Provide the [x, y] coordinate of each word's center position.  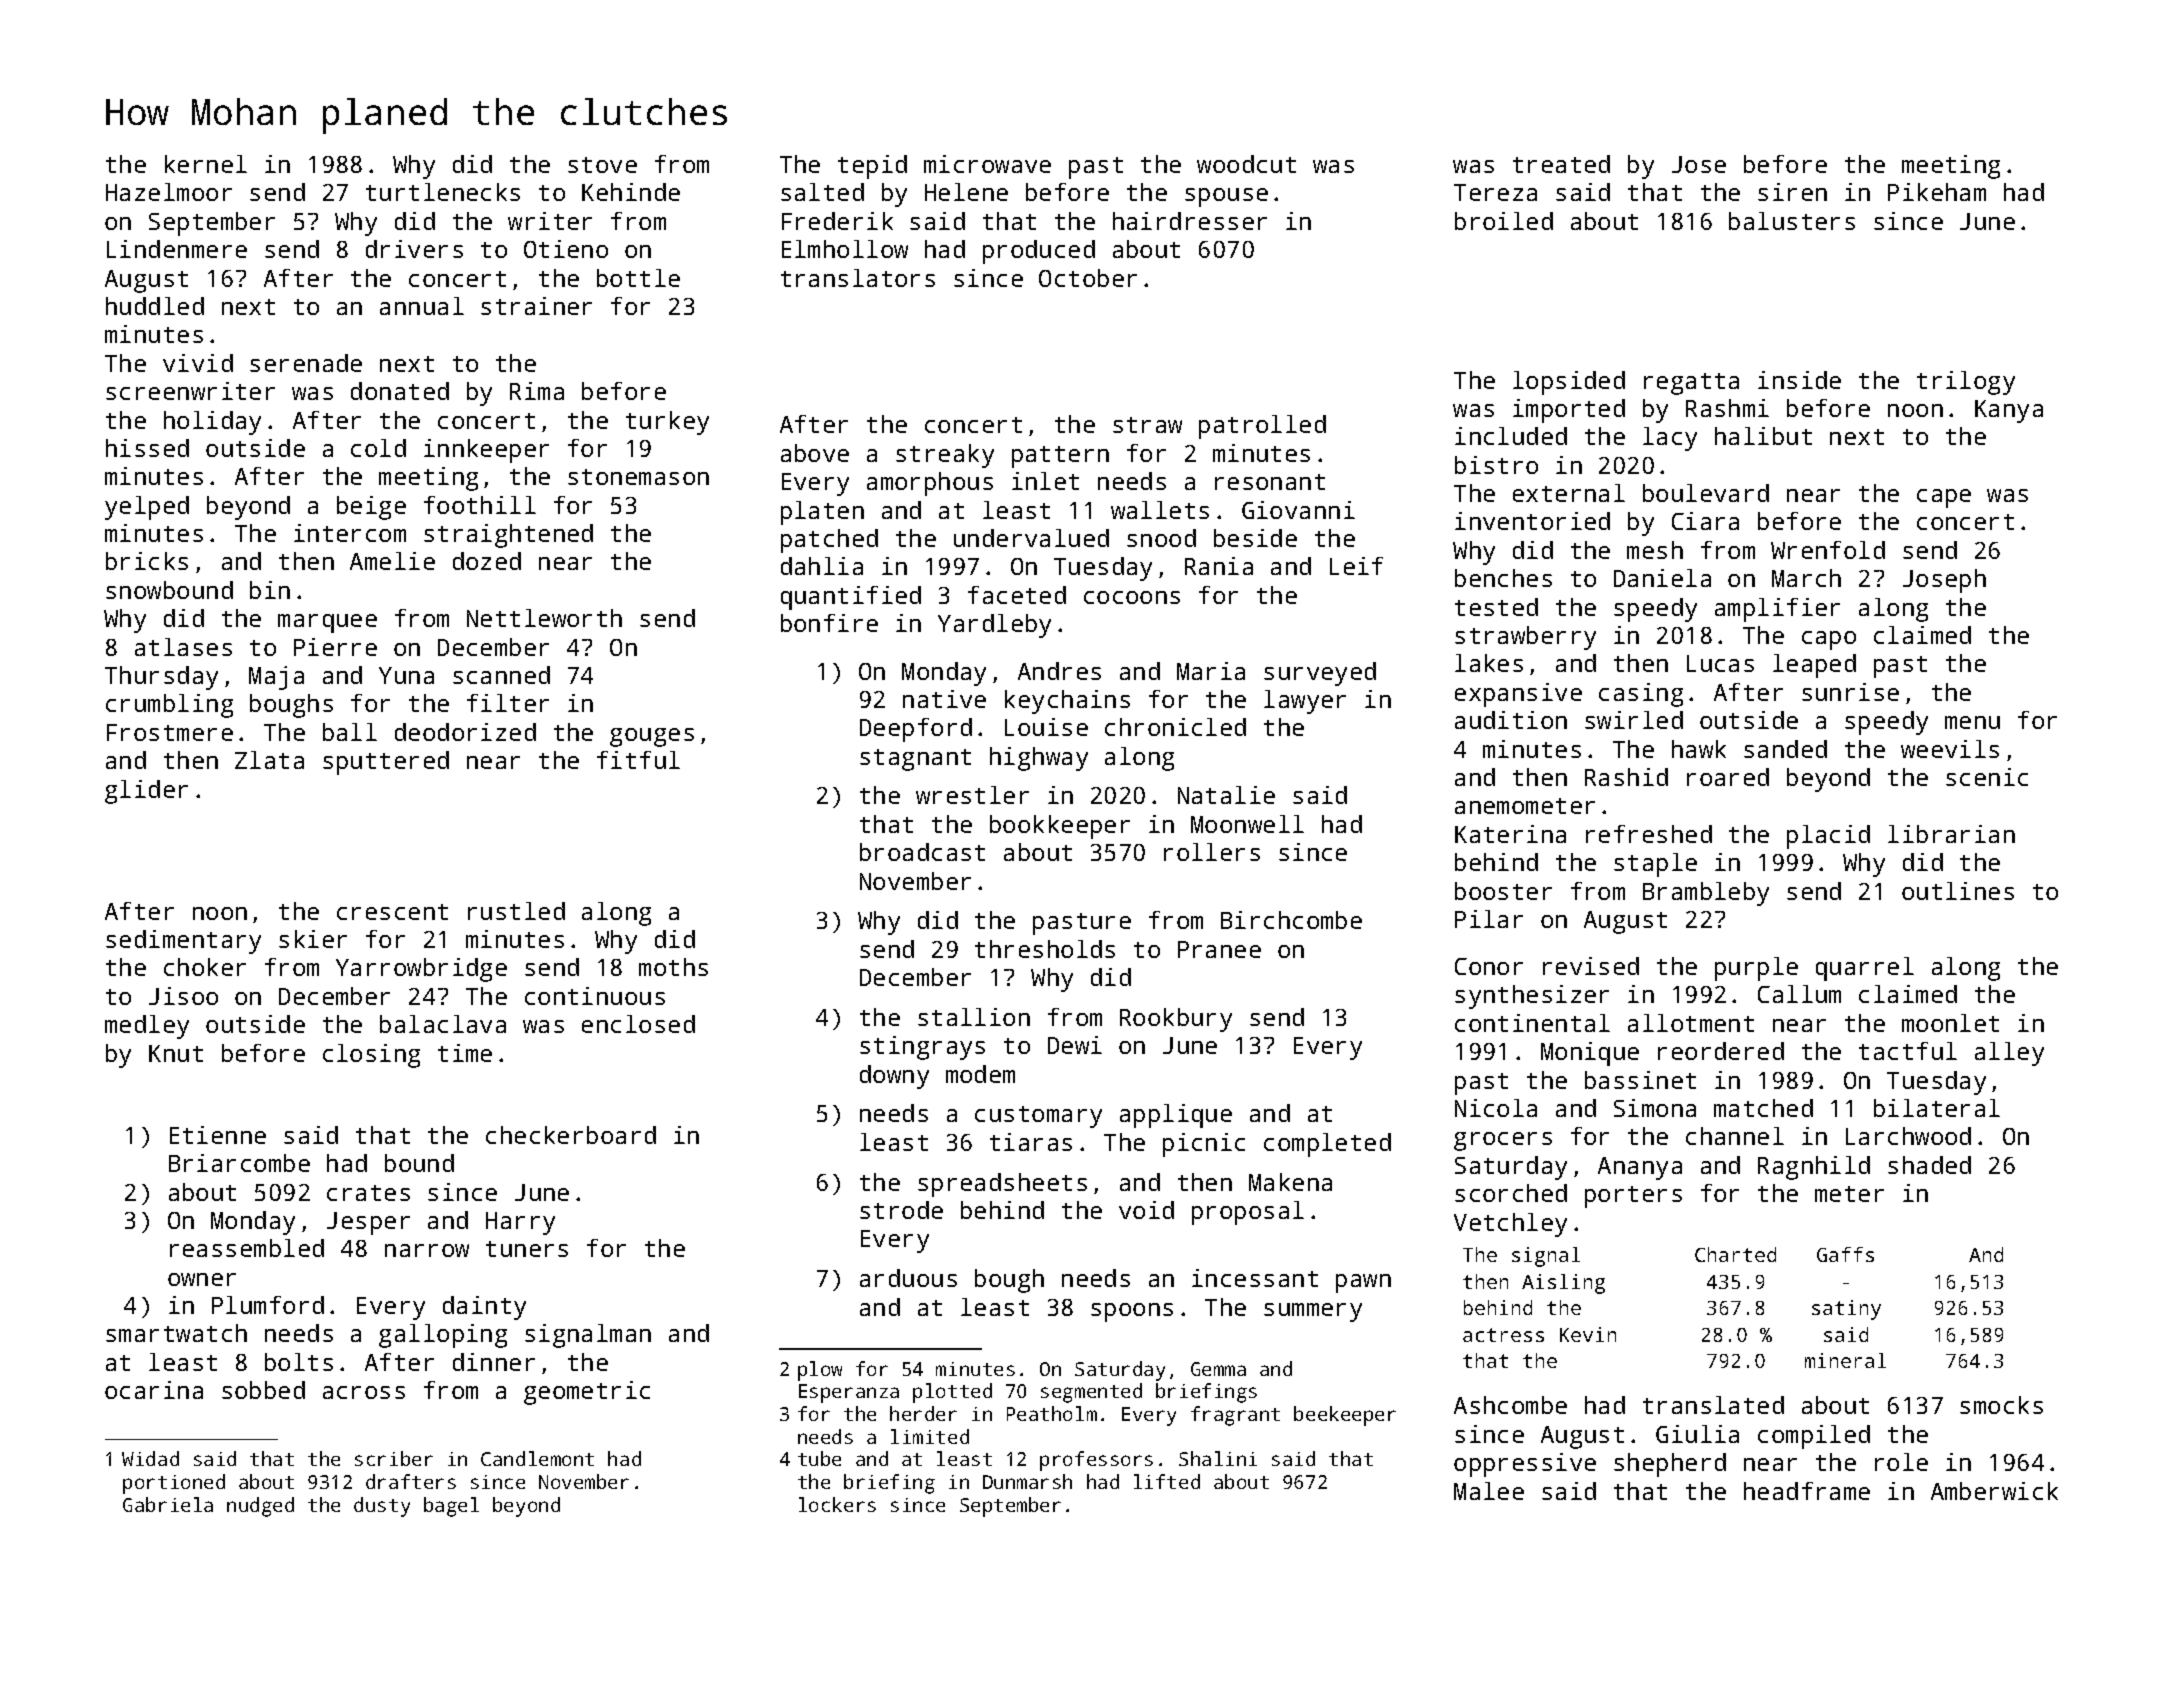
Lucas [1720, 663]
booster [1503, 891]
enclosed [638, 1024]
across [364, 1392]
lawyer [1305, 702]
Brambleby [1706, 894]
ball [350, 732]
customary [1038, 1117]
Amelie [392, 561]
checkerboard [571, 1135]
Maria [1211, 671]
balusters [1792, 221]
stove [602, 165]
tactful [1908, 1051]
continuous [595, 996]
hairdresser [1190, 221]
